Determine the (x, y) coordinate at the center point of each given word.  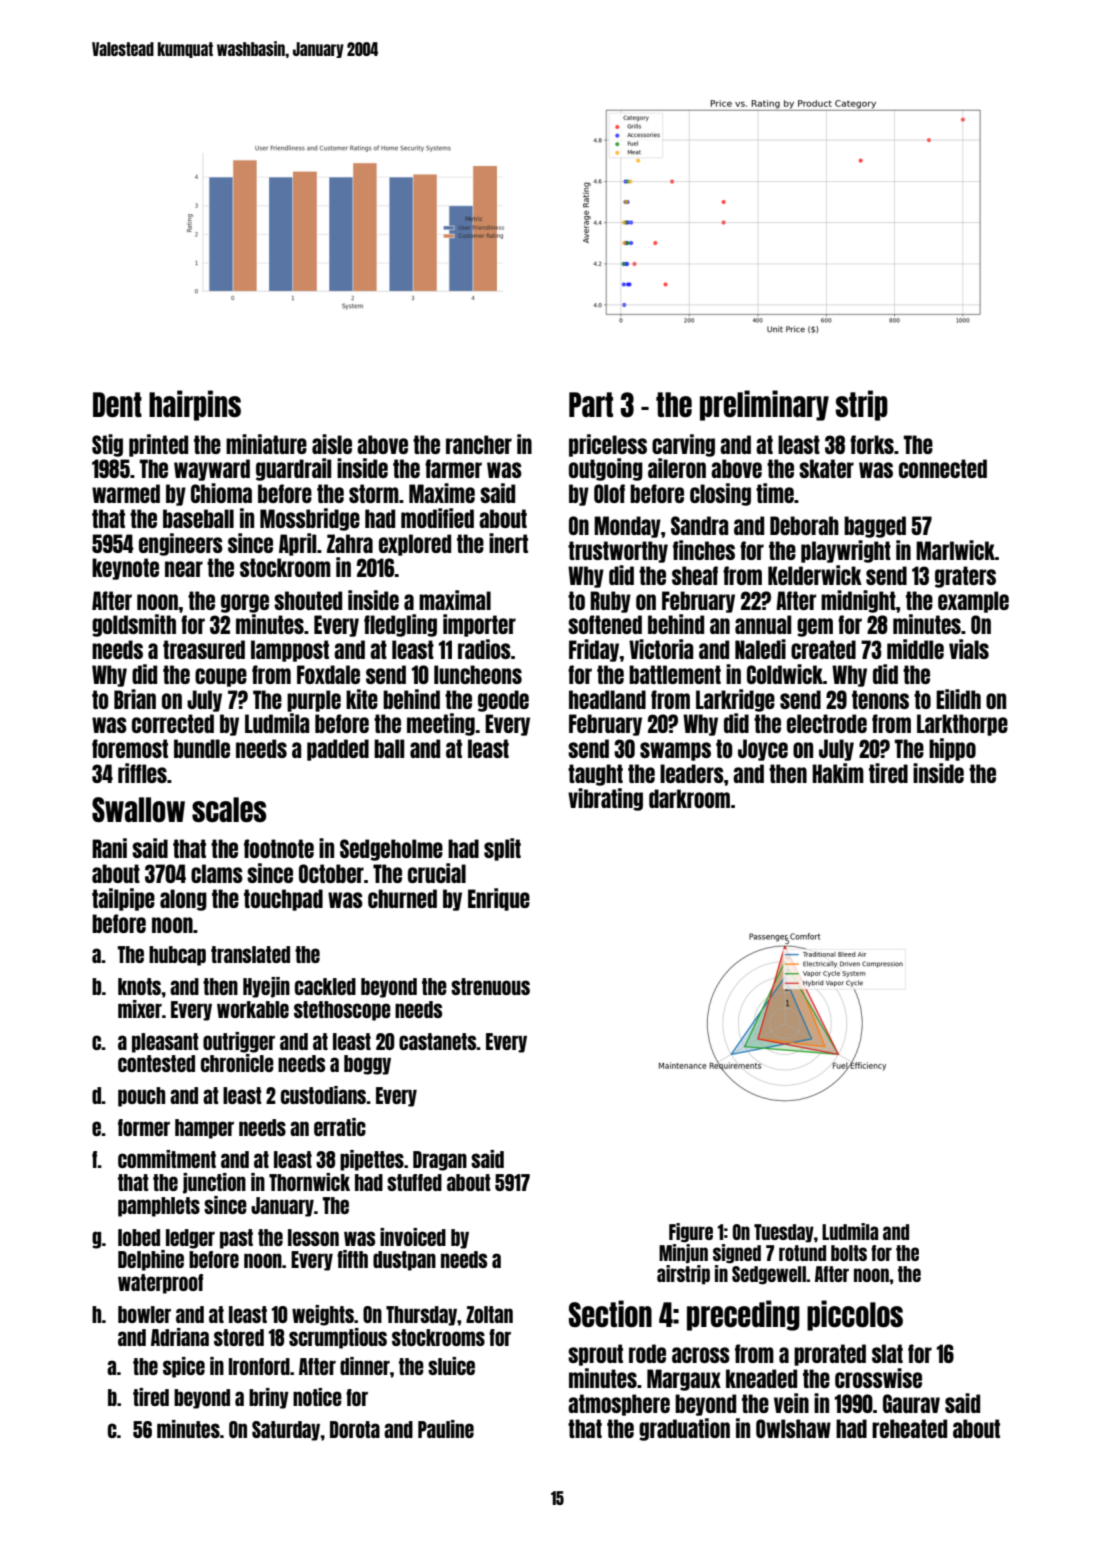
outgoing (606, 469)
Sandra (699, 525)
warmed (126, 493)
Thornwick (309, 1182)
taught (595, 775)
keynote (125, 569)
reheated (909, 1428)
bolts (849, 1253)
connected (943, 468)
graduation (684, 1429)
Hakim (838, 773)
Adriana (180, 1337)
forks (872, 444)
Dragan (440, 1161)
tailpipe (123, 899)
